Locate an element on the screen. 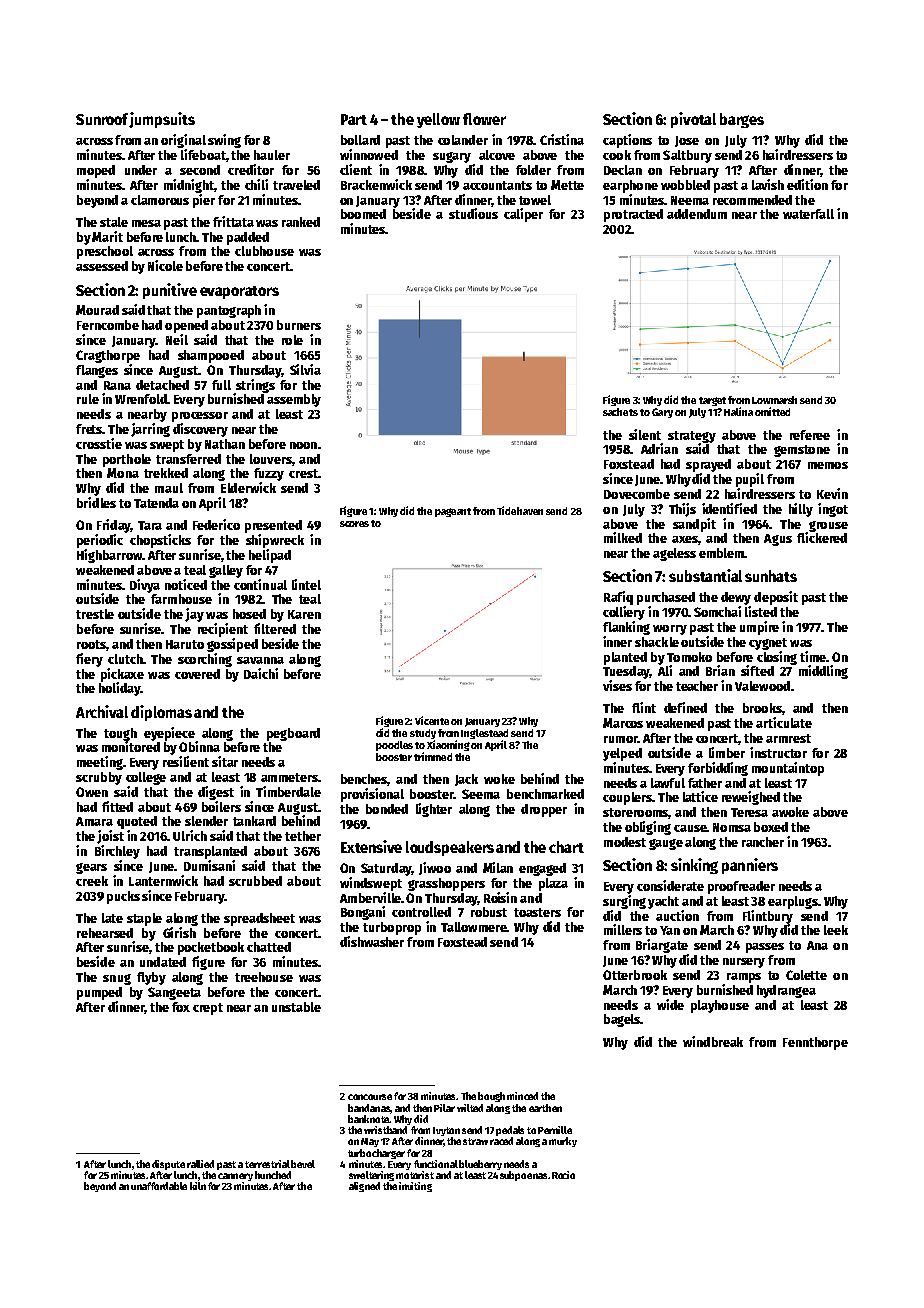 The image size is (924, 1308). Seema is located at coordinates (481, 794).
